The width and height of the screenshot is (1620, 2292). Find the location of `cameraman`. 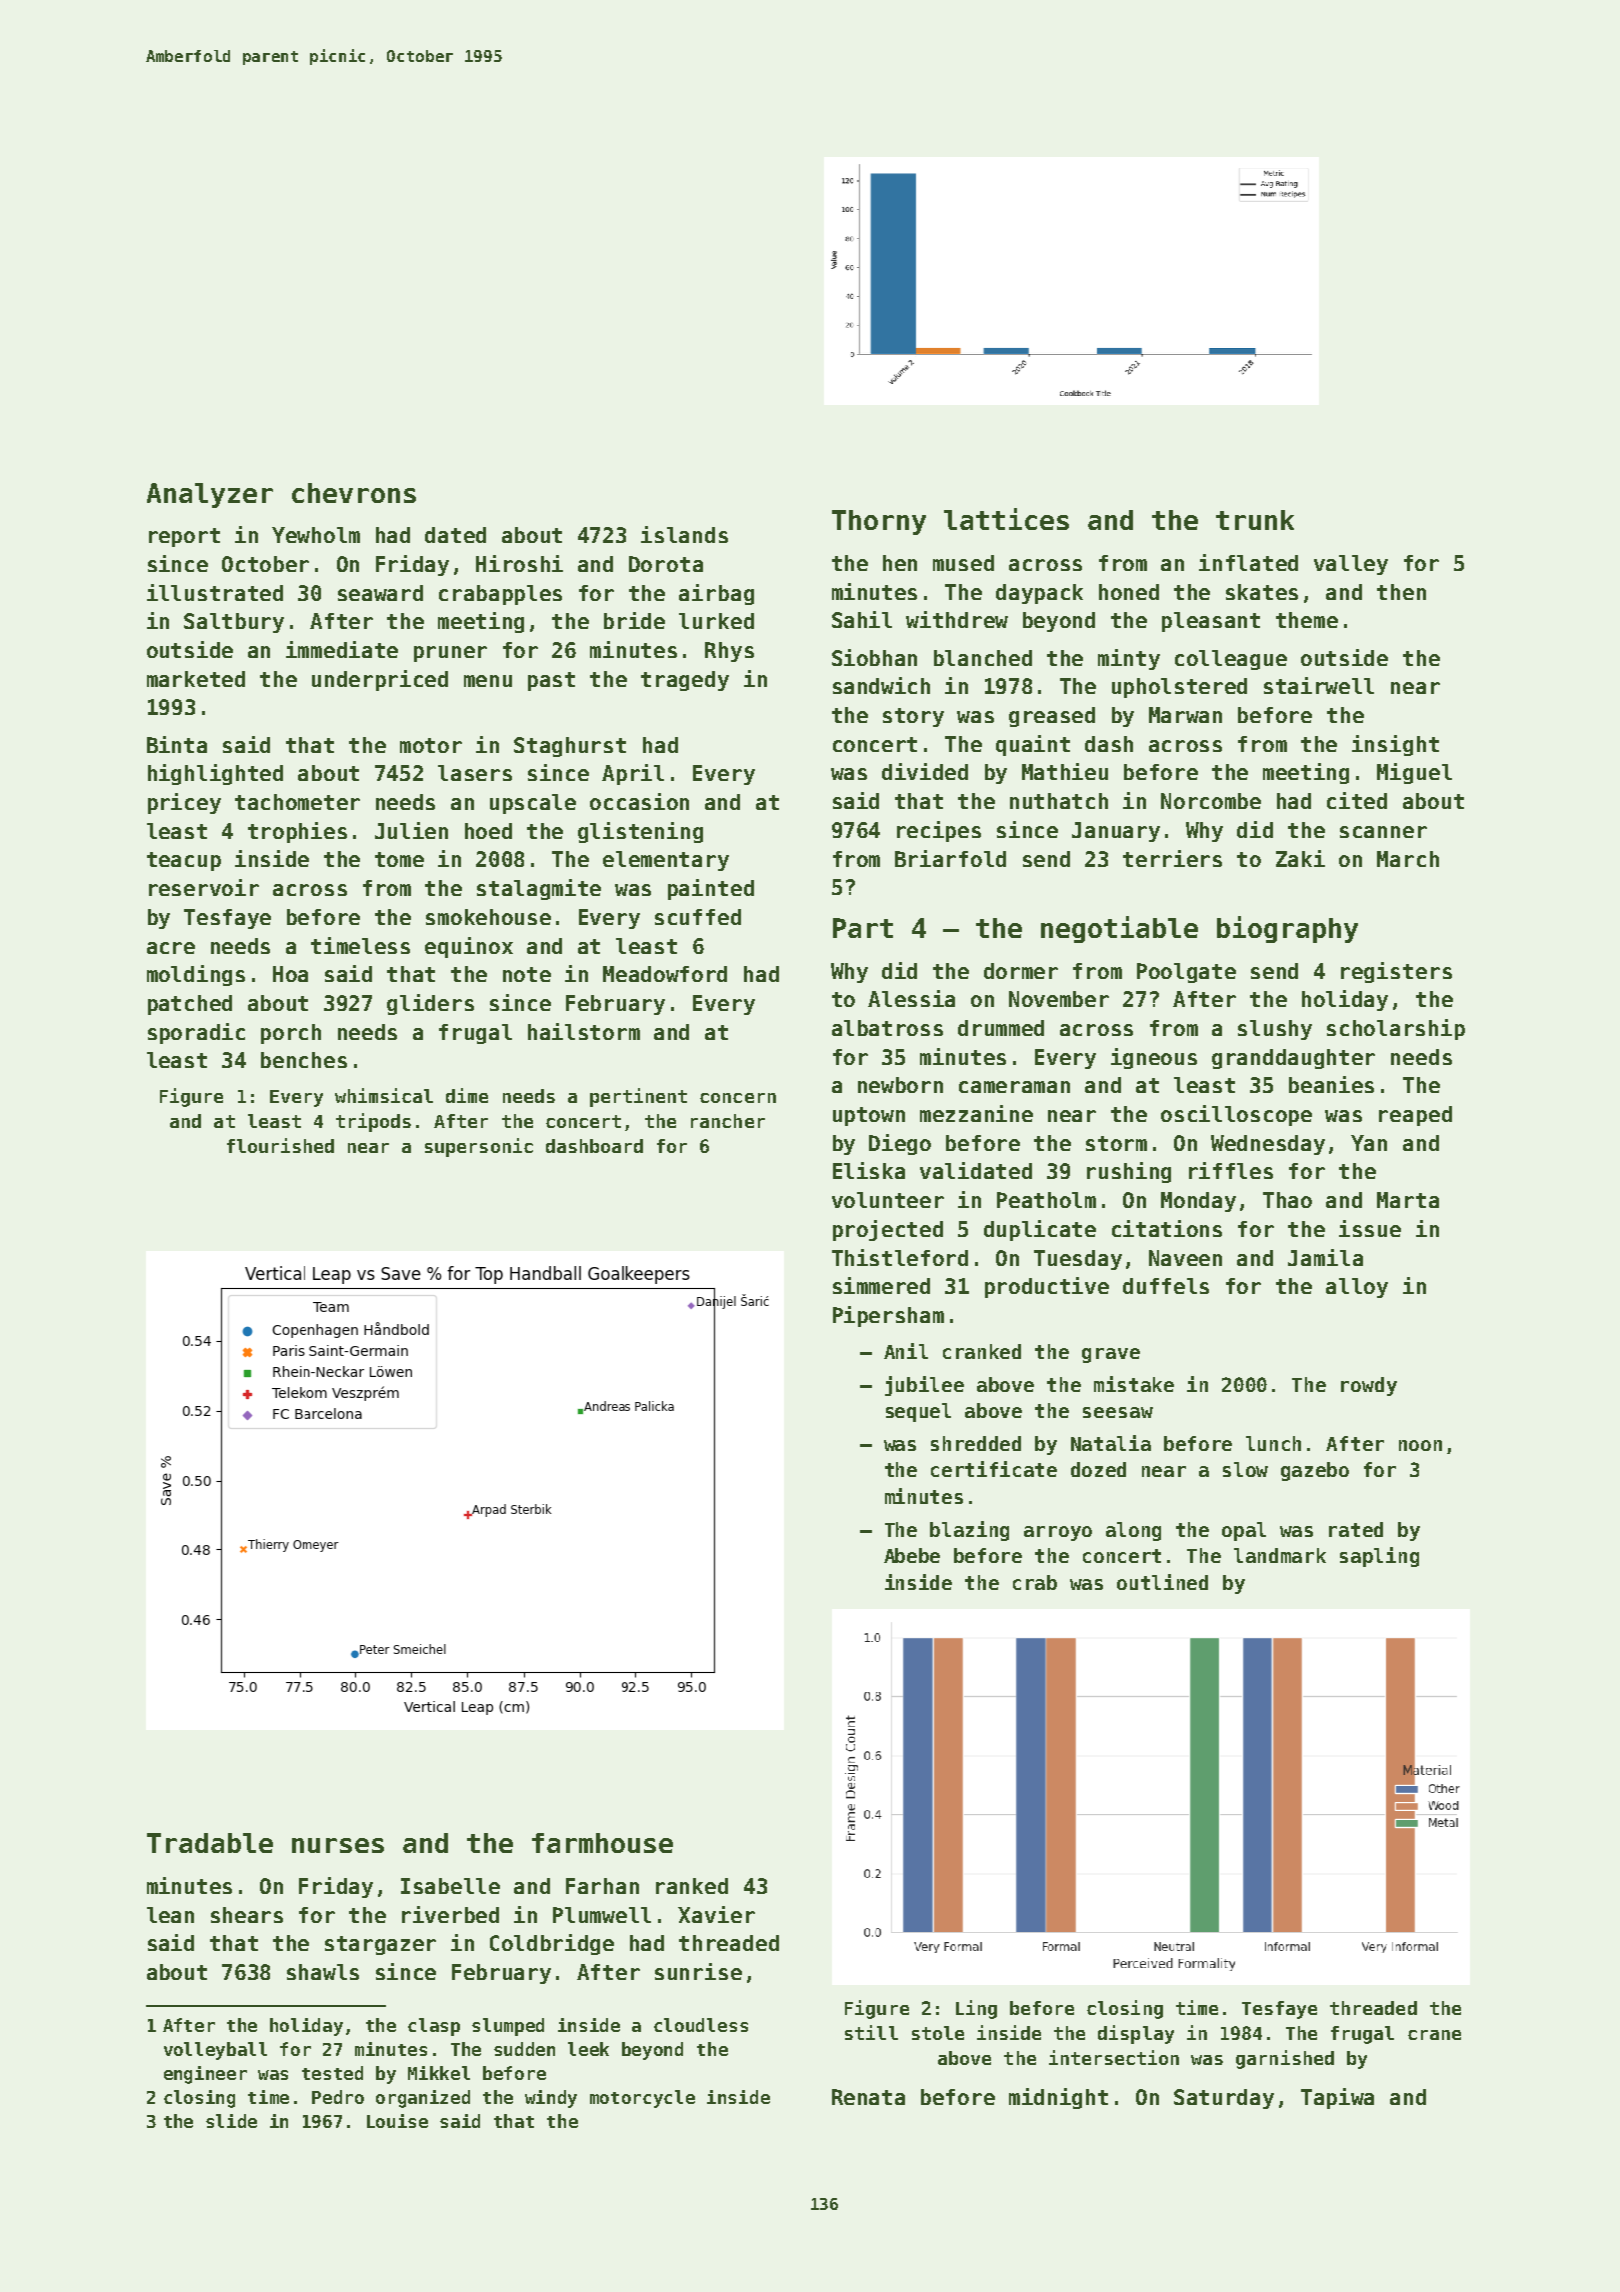

cameraman is located at coordinates (1014, 1087).
